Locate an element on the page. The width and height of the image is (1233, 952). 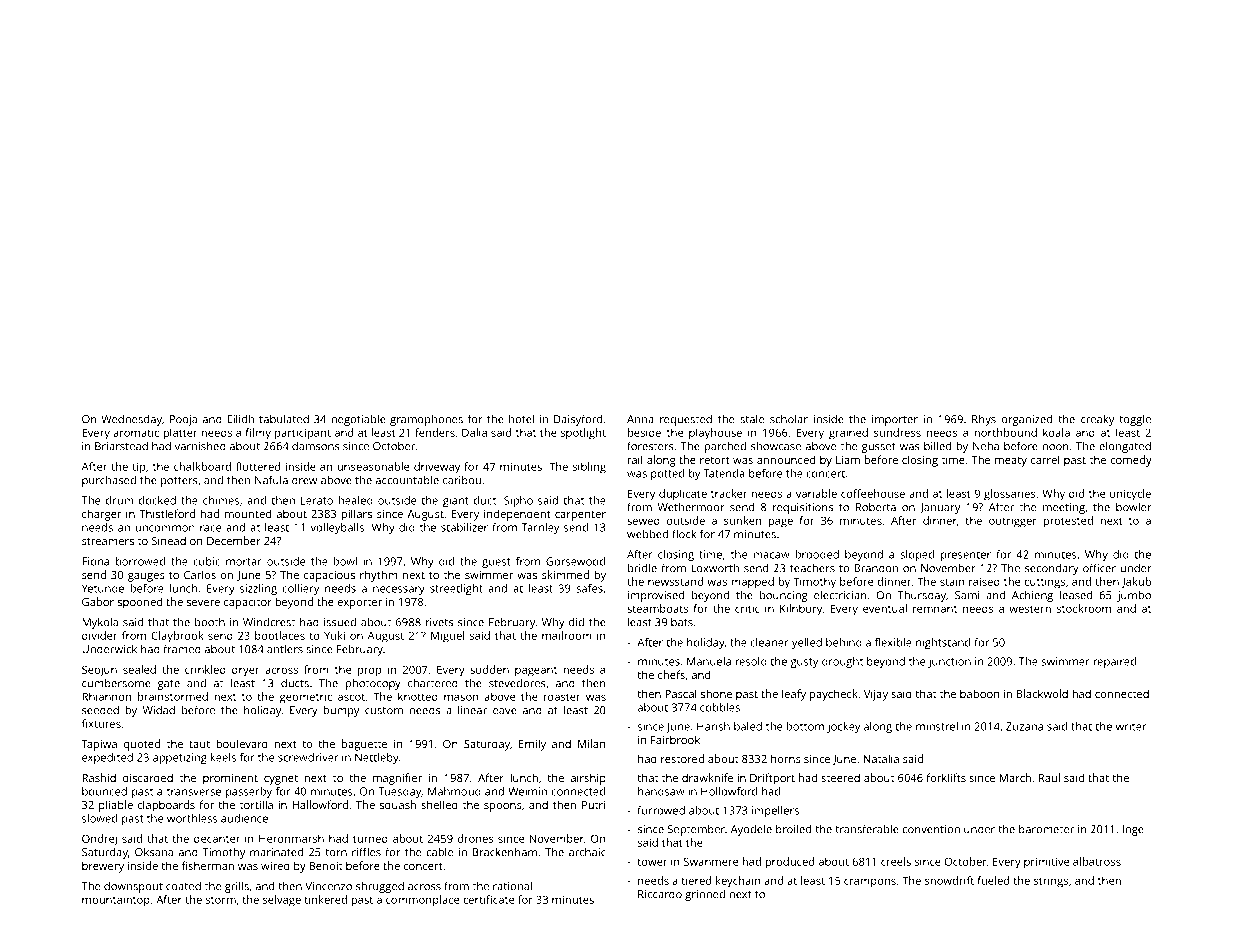
flexible is located at coordinates (893, 642).
